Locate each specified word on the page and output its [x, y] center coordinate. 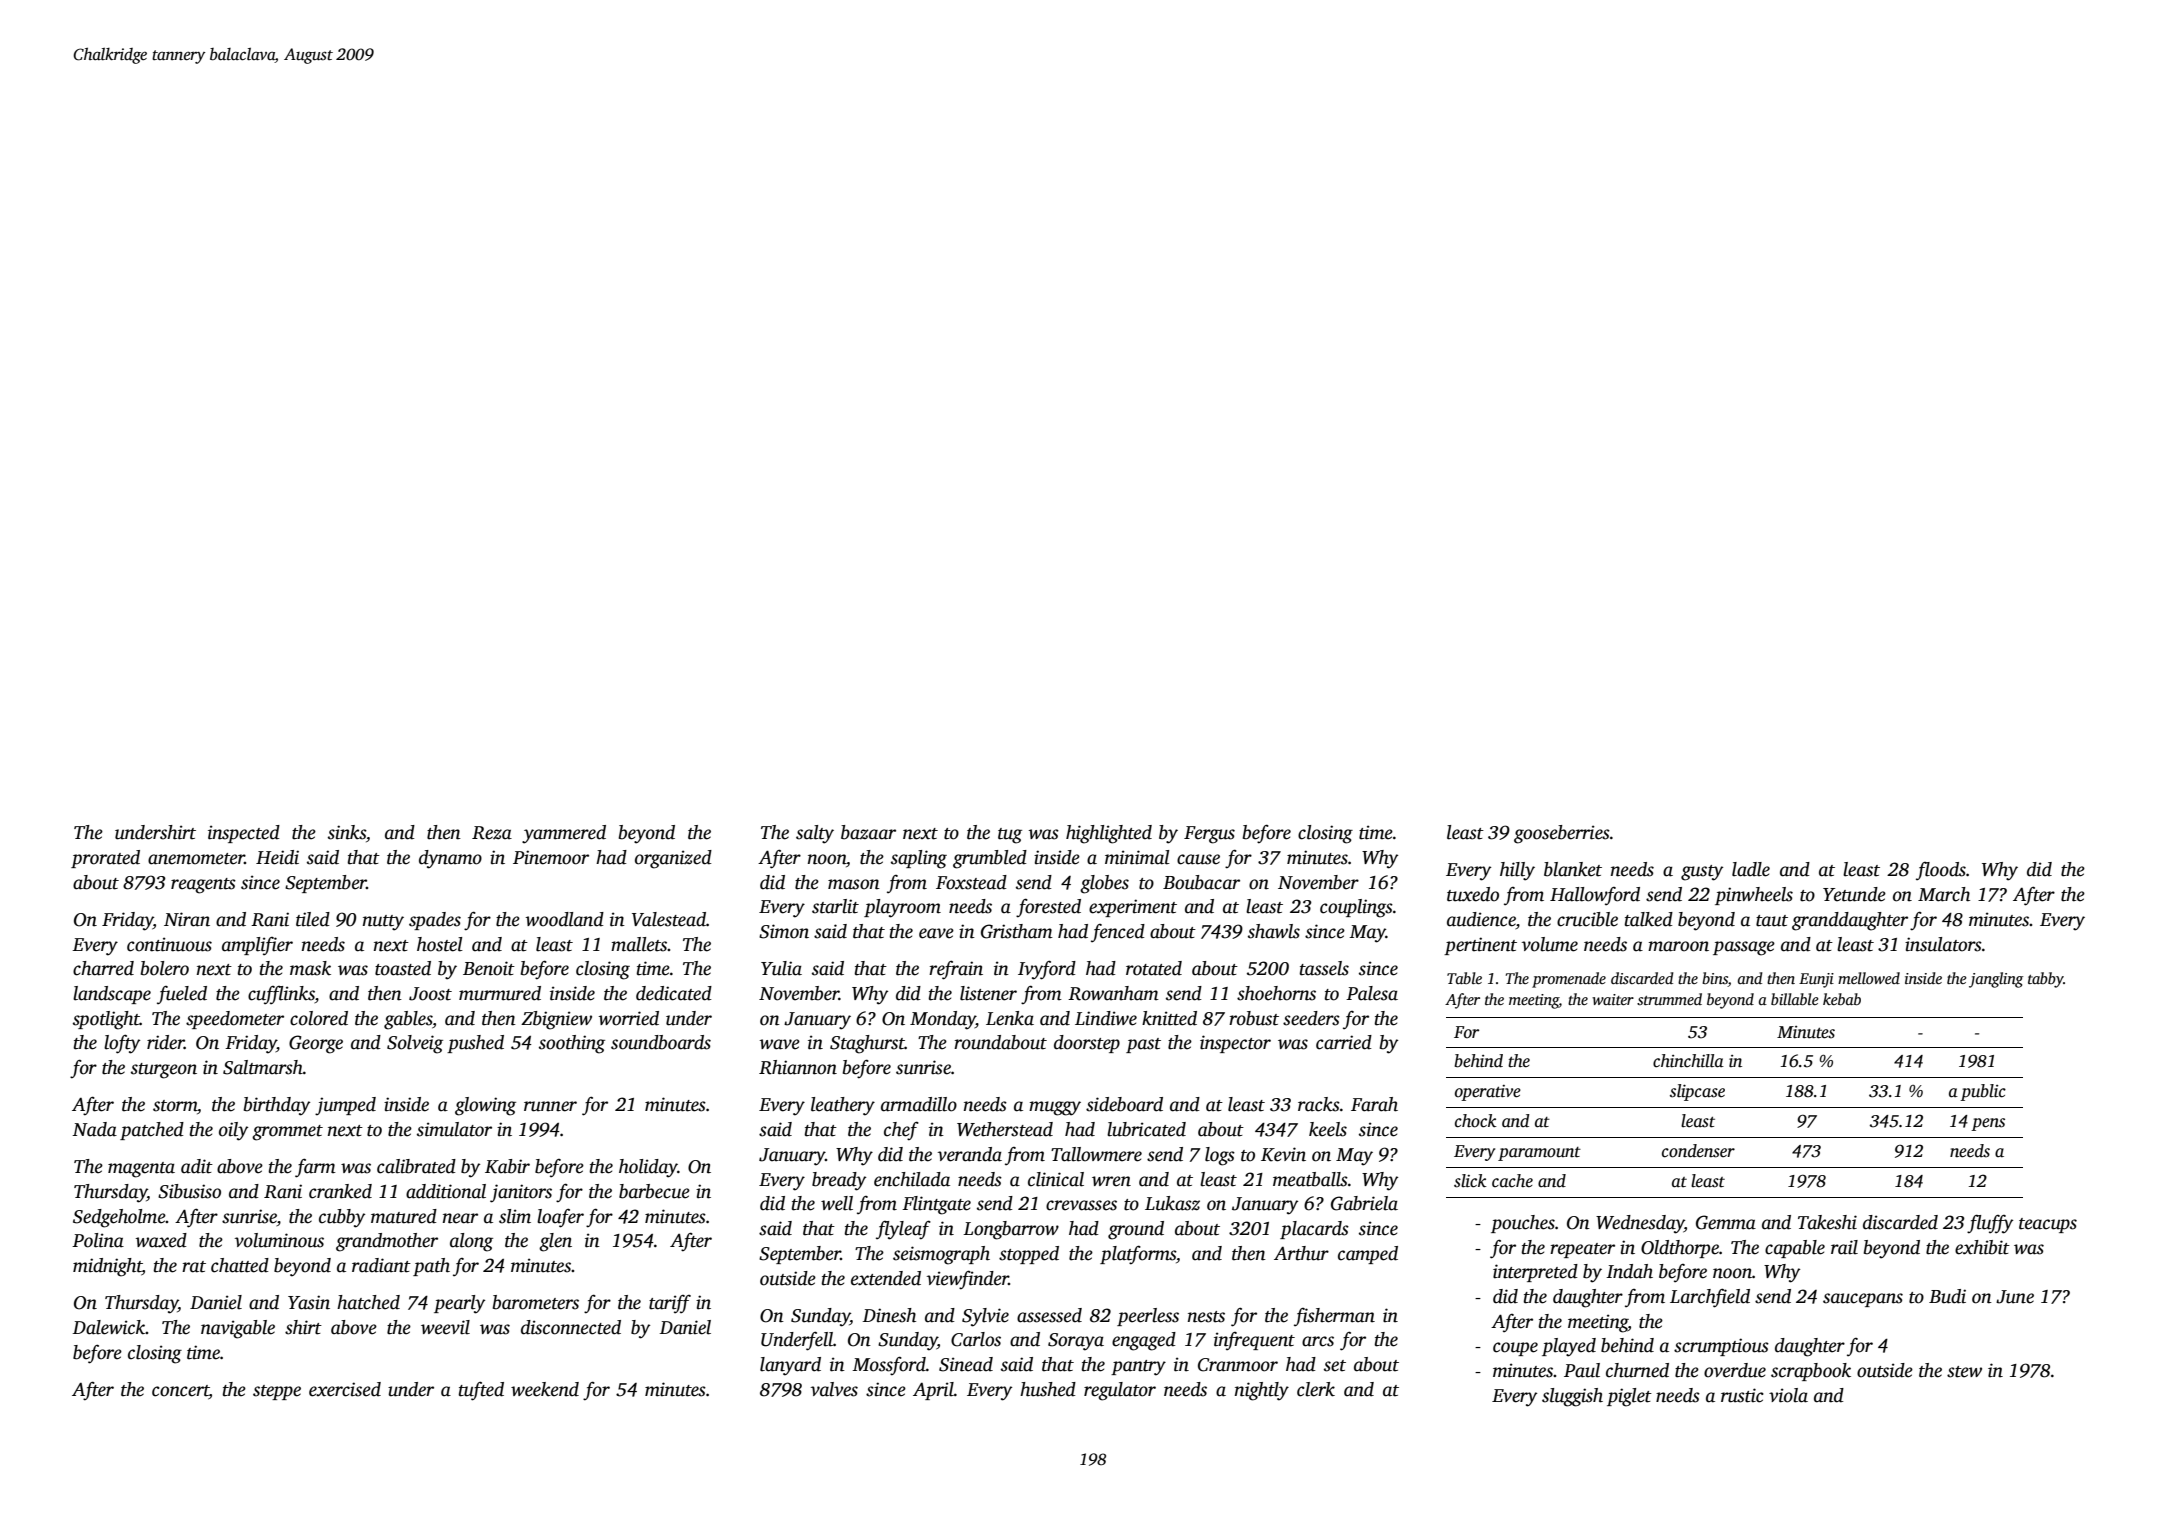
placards [1314, 1230]
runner [550, 1106]
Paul [1582, 1370]
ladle [1751, 869]
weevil [445, 1327]
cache [1512, 1181]
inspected [244, 834]
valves [834, 1389]
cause [1198, 859]
